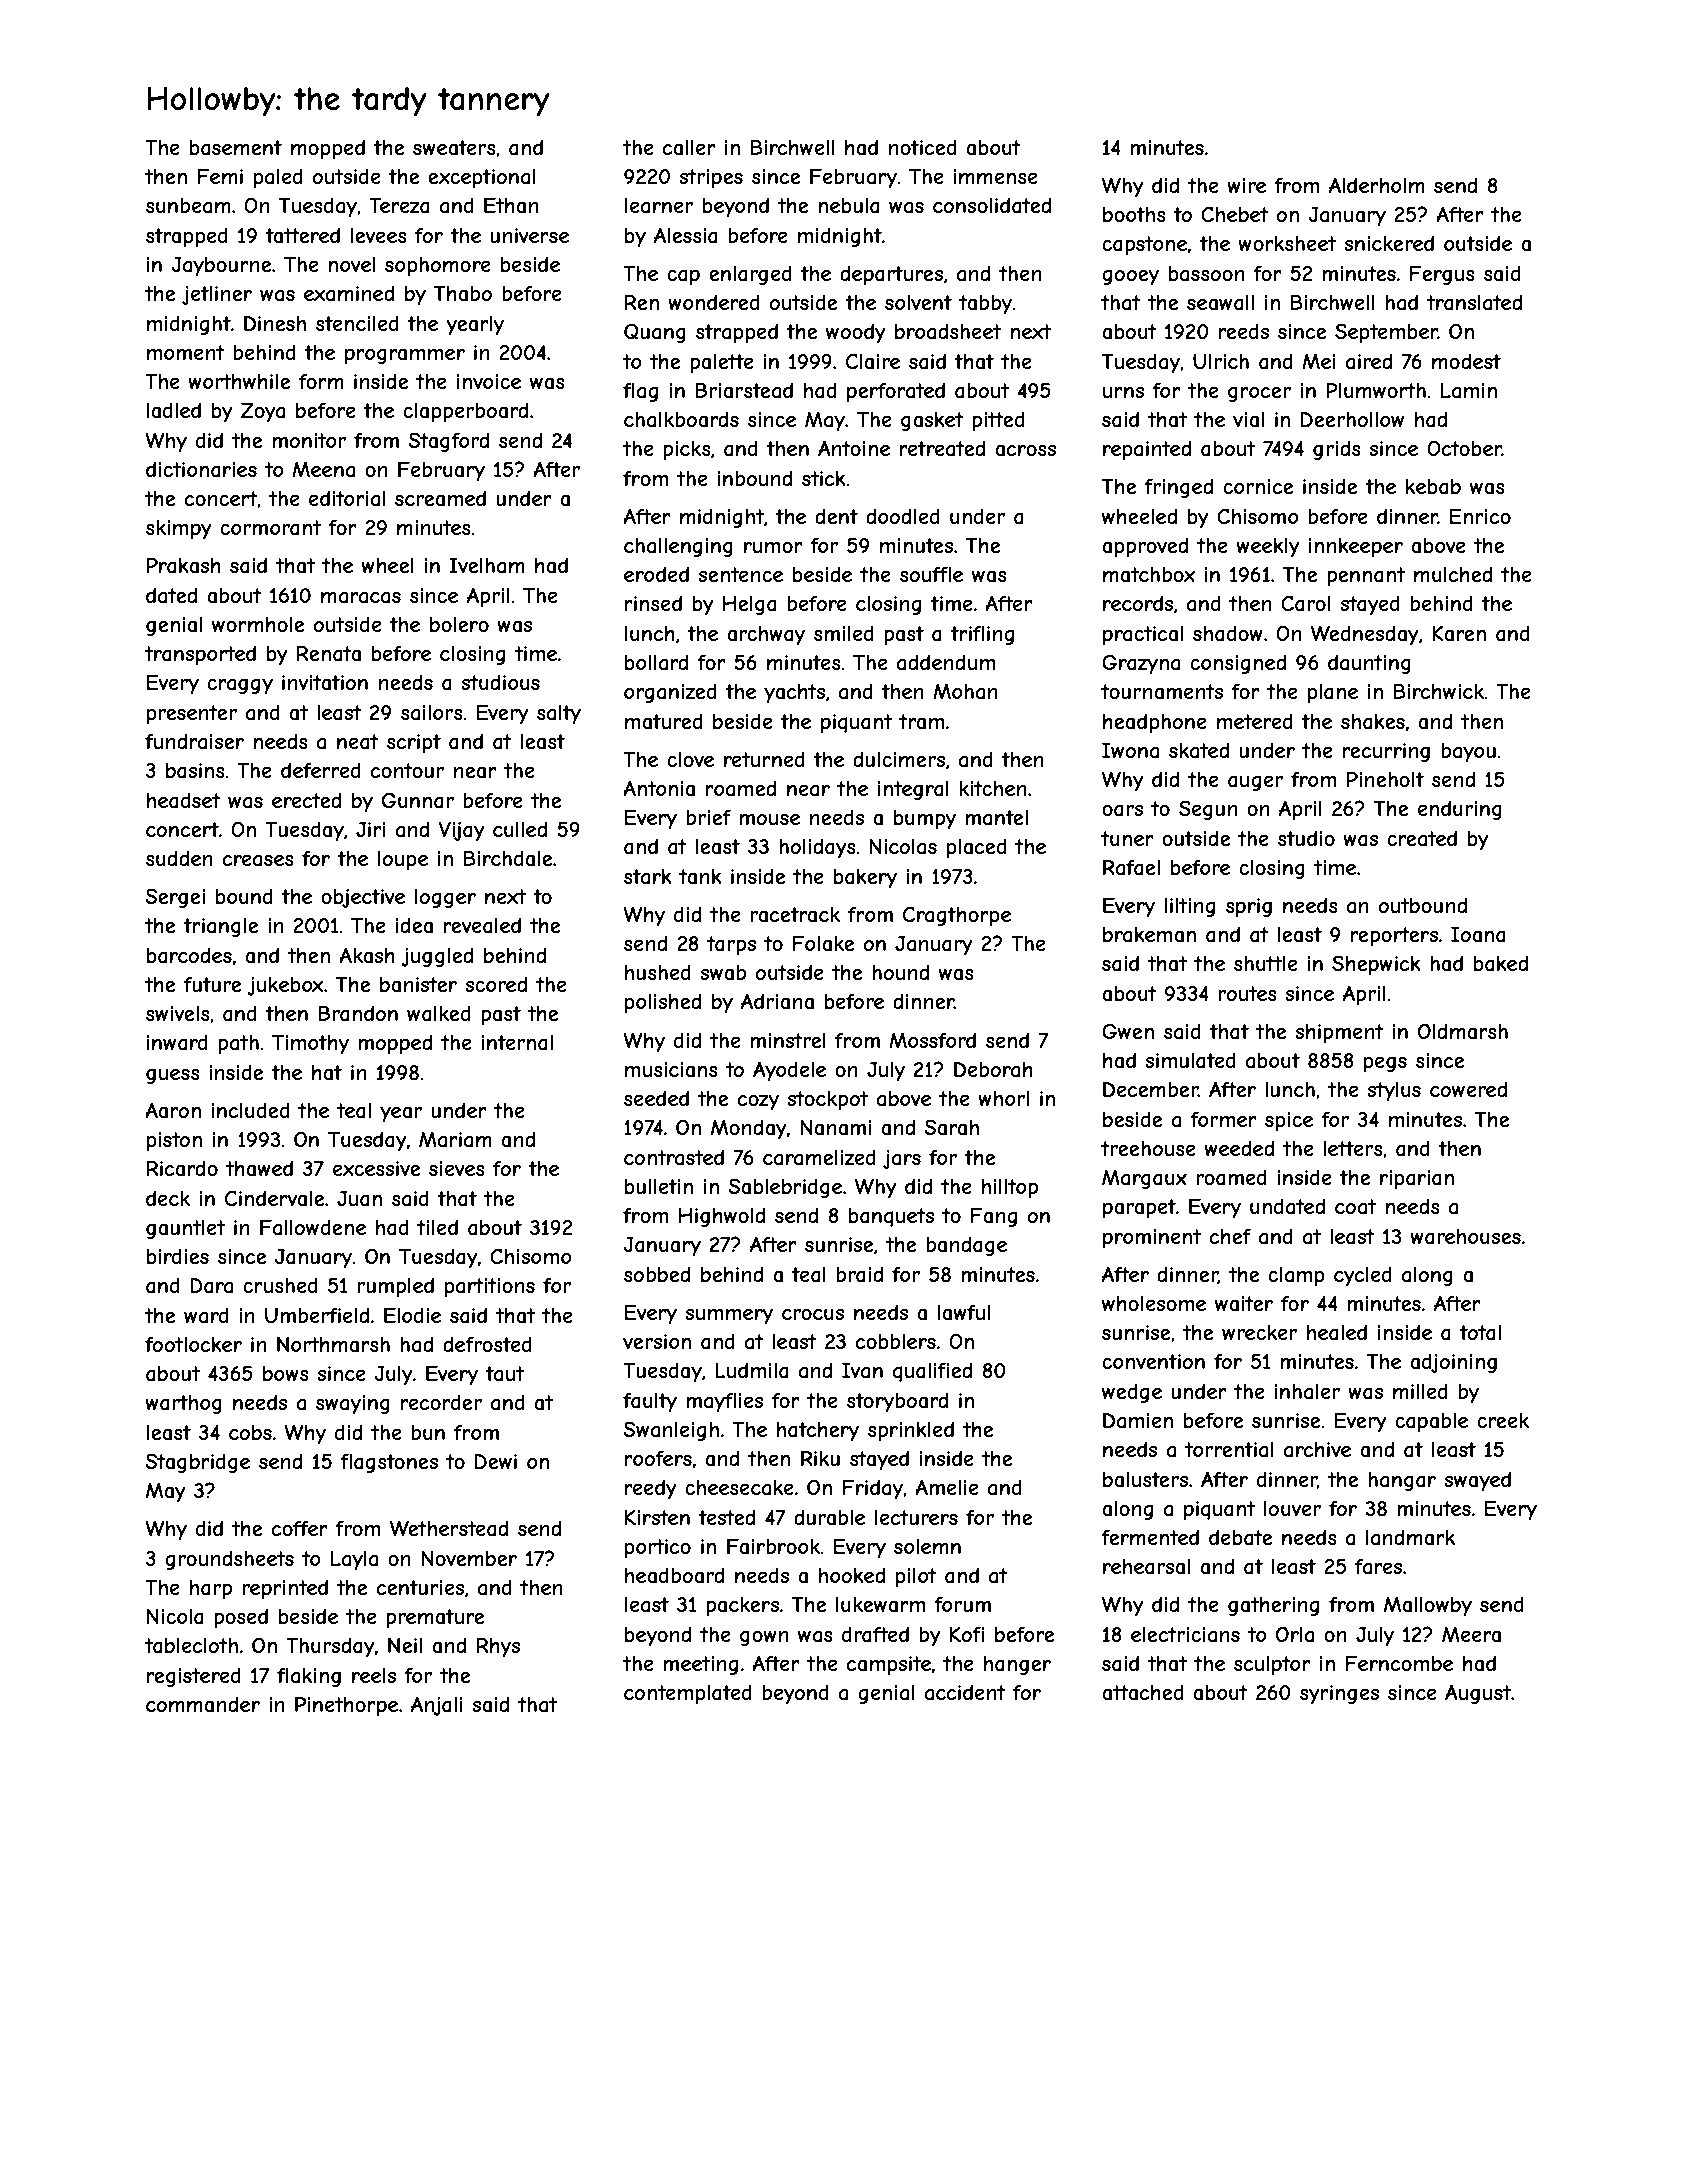  I want to click on tabby, so click(986, 304).
